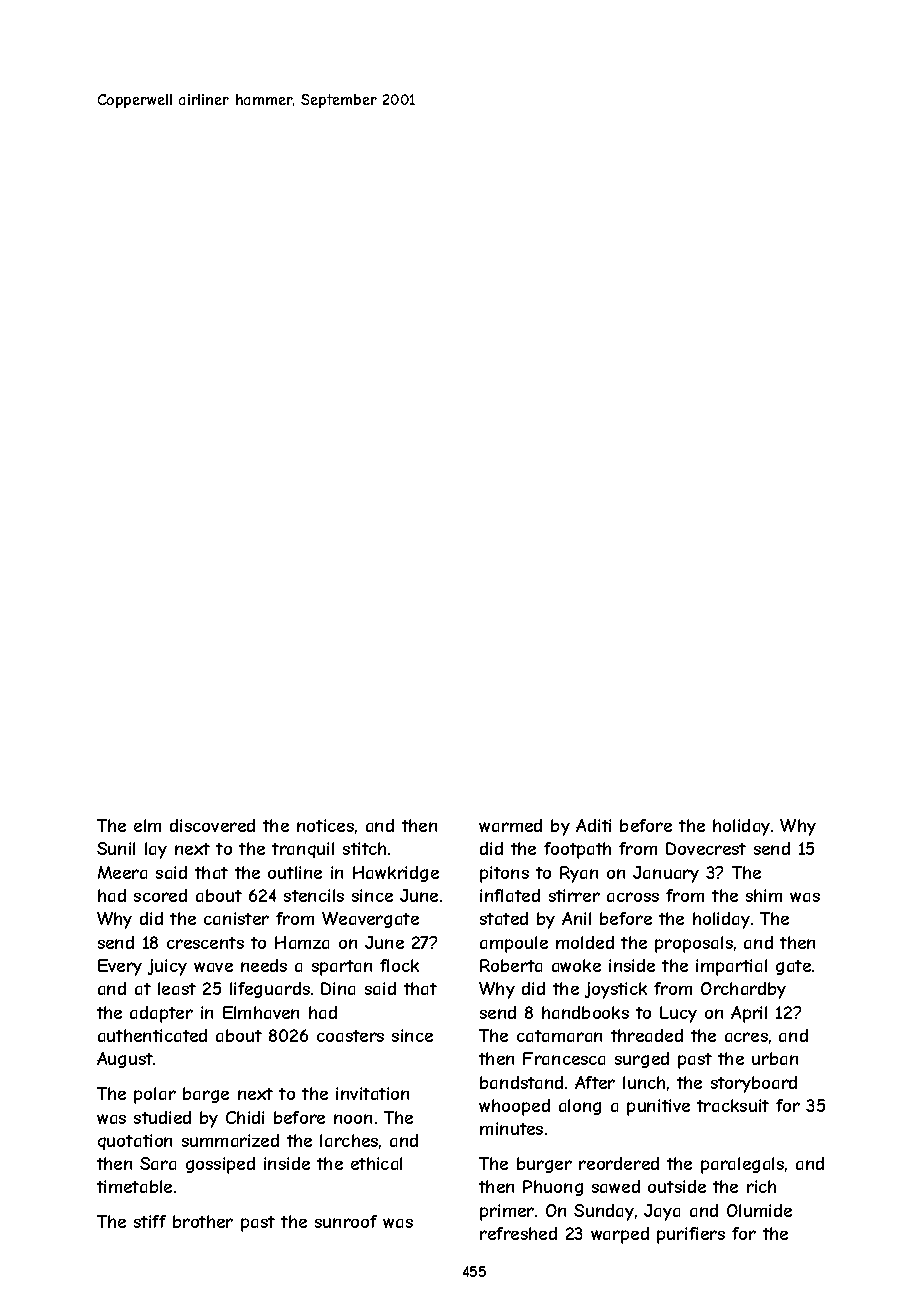 The width and height of the document is (924, 1311). Describe the element at coordinates (691, 1235) in the document. I see `purifiers` at that location.
